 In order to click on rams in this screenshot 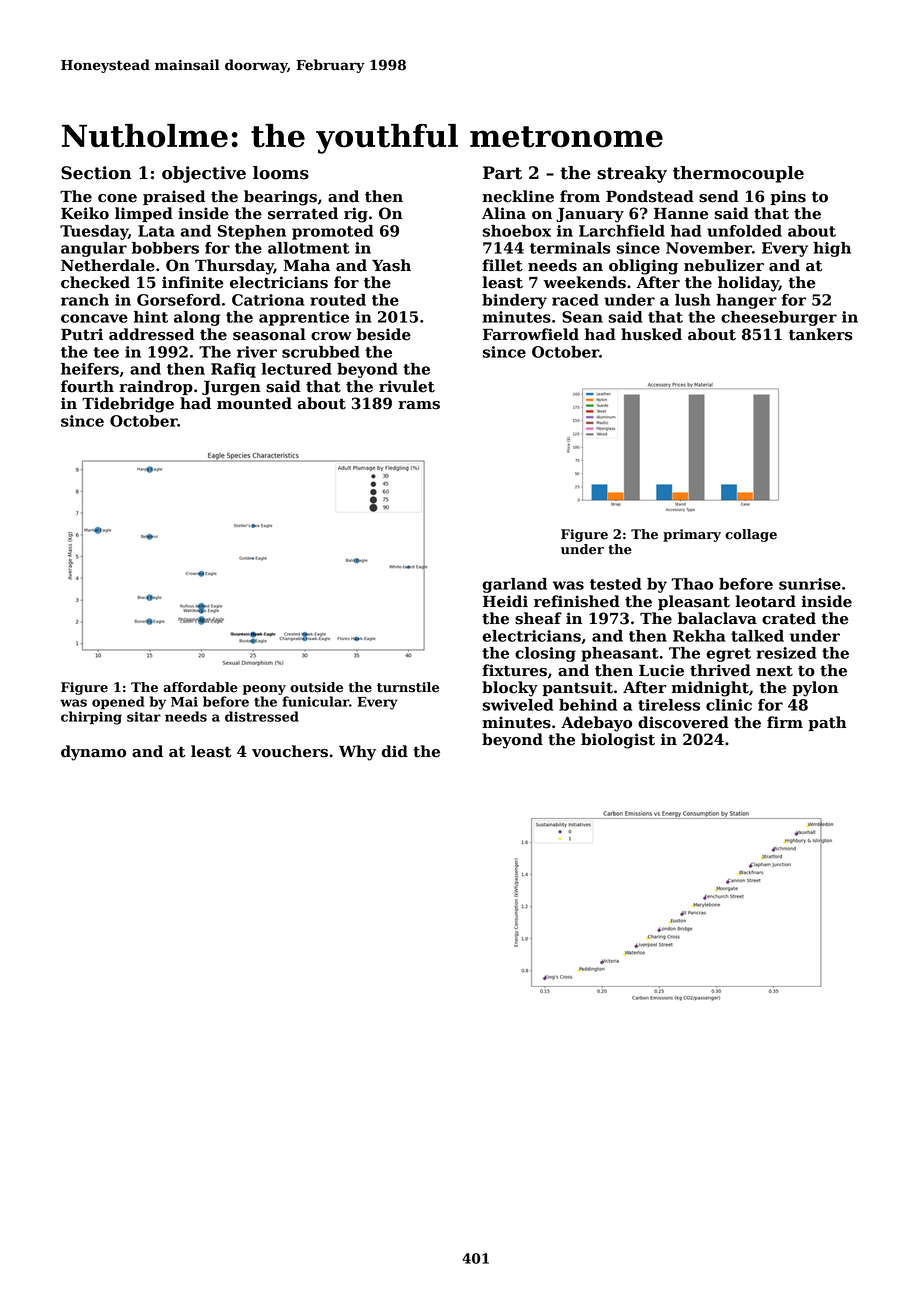, I will do `click(419, 405)`.
